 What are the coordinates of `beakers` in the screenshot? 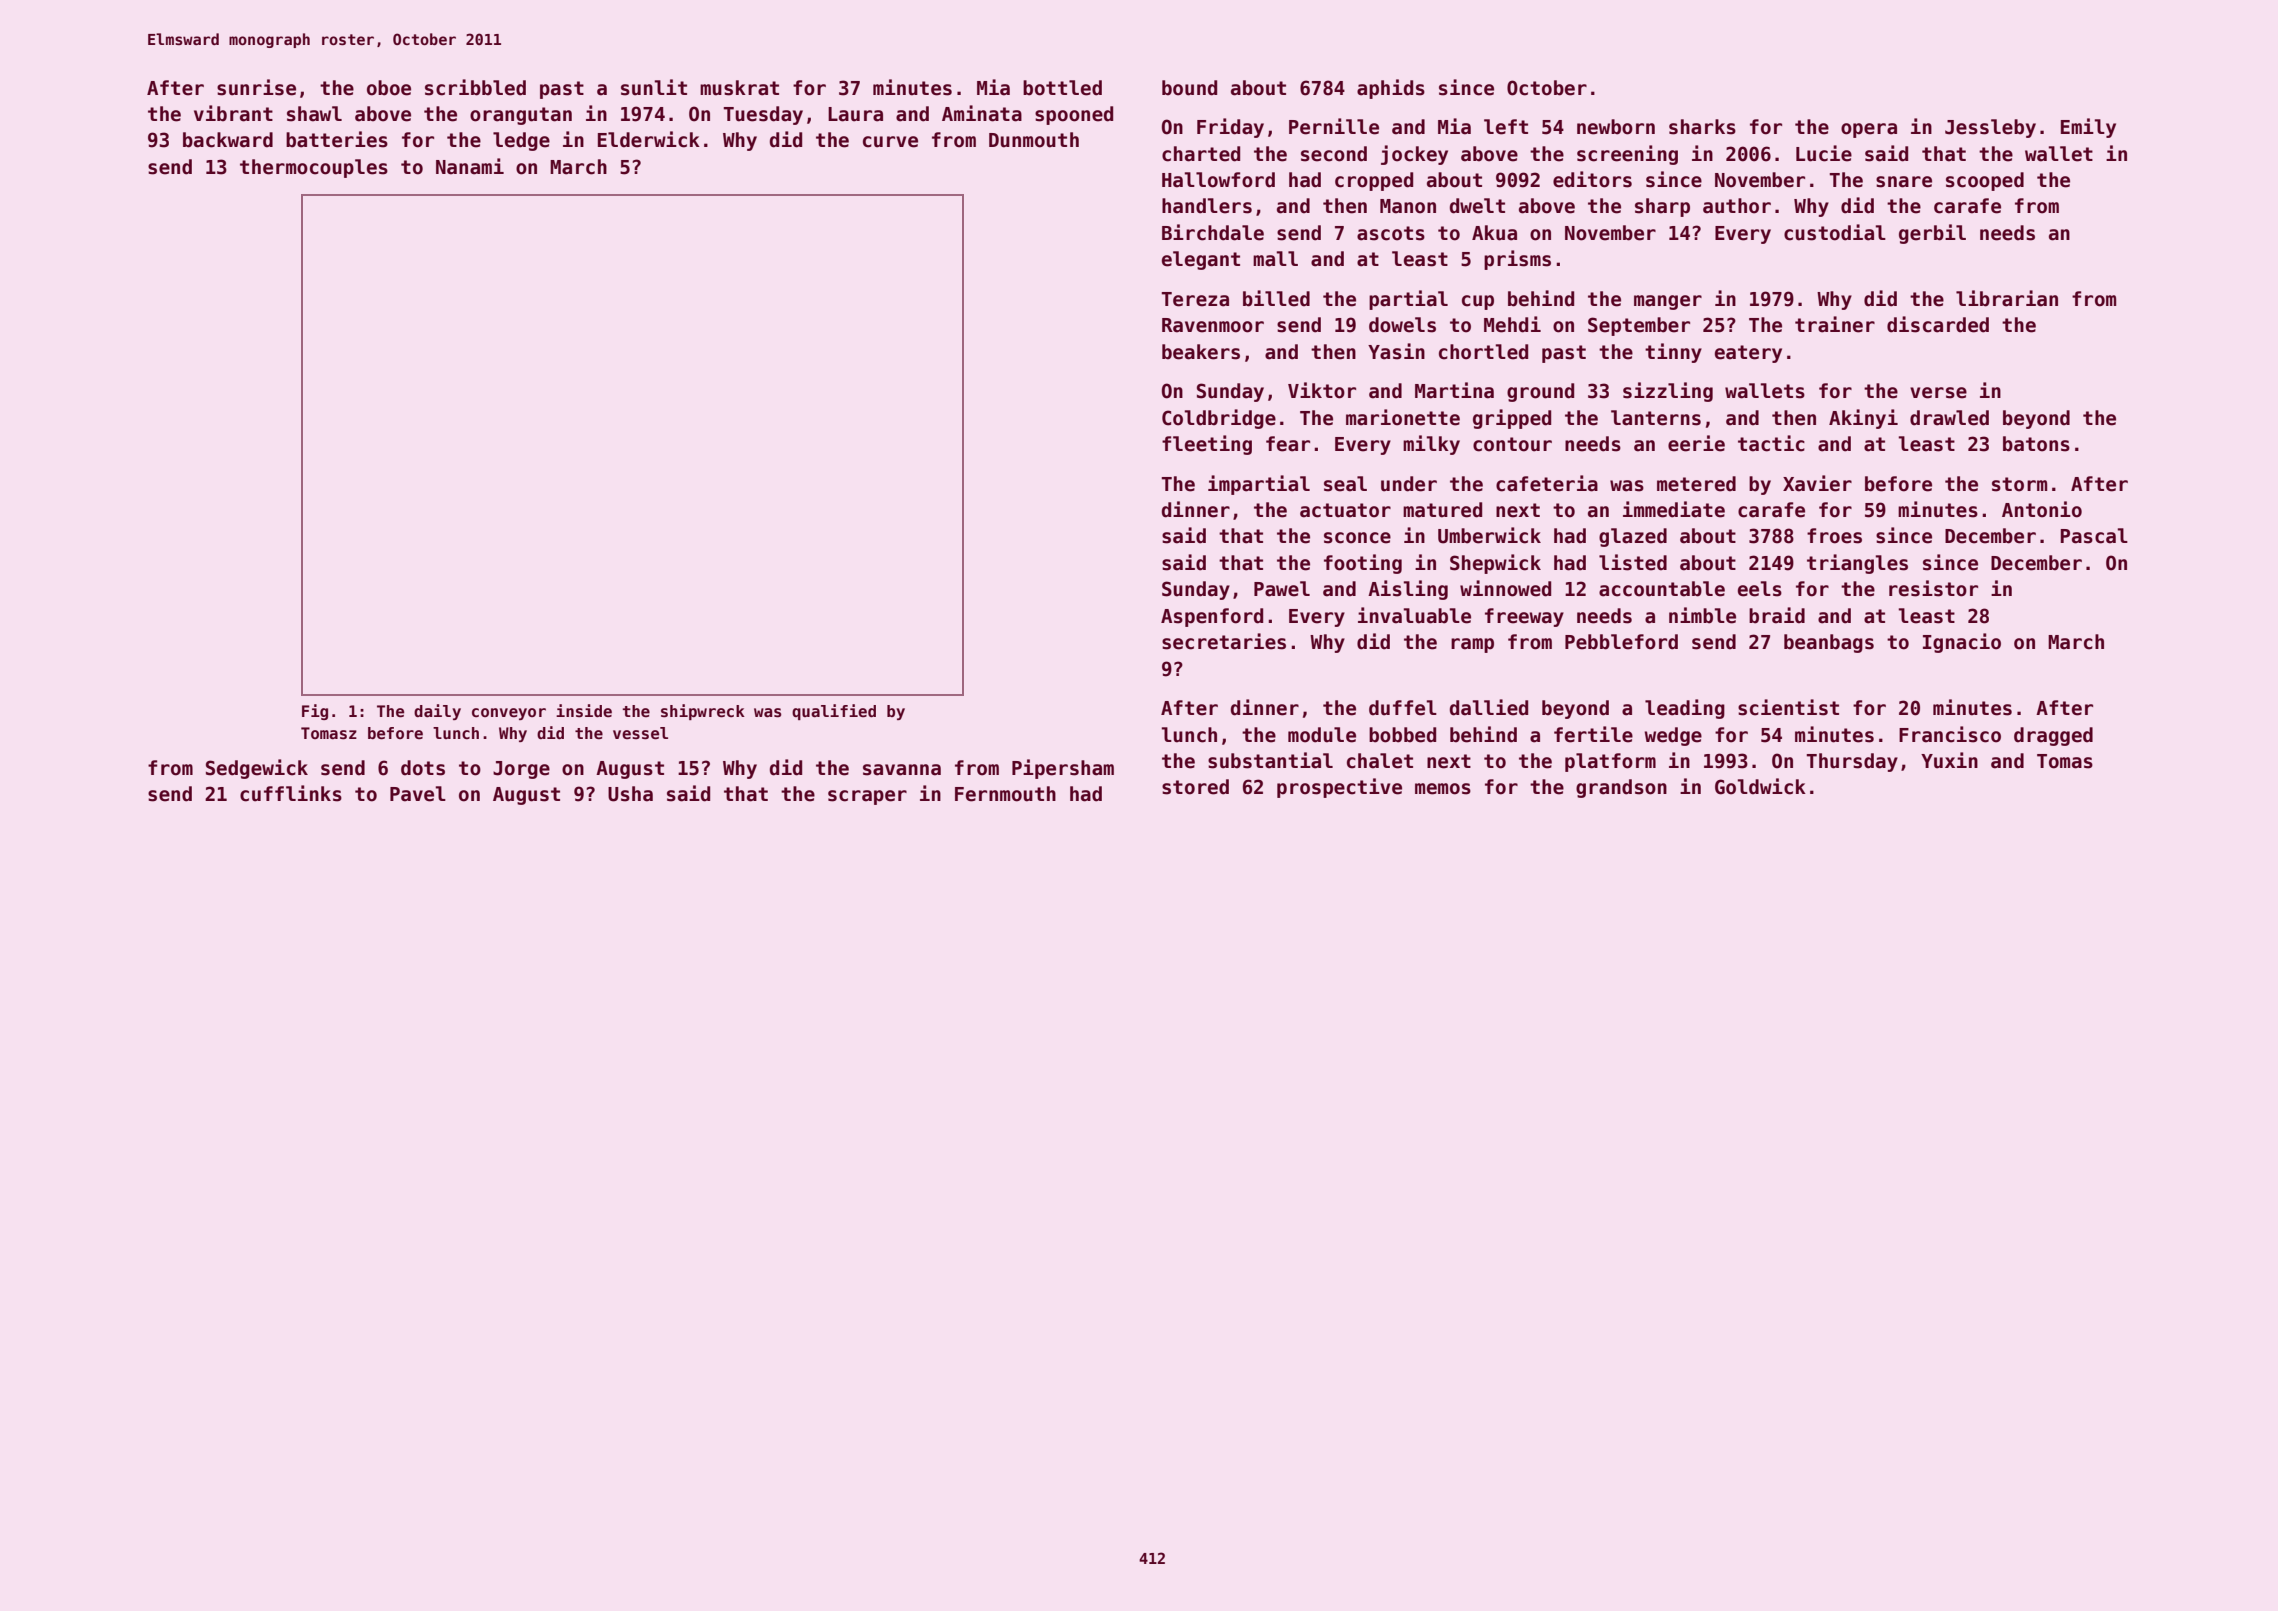 It's located at (1201, 352).
